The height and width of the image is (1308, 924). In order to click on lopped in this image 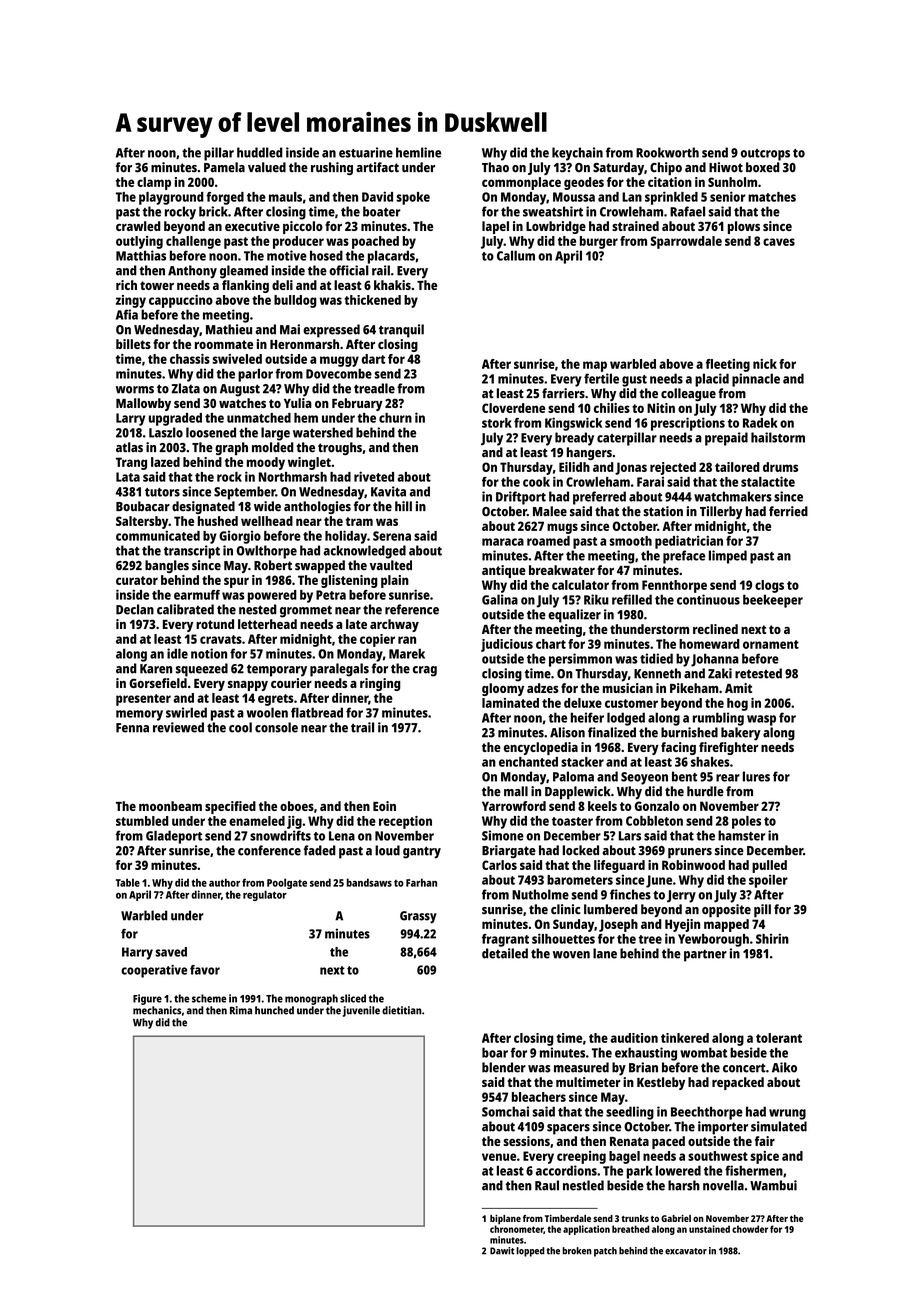, I will do `click(530, 1252)`.
